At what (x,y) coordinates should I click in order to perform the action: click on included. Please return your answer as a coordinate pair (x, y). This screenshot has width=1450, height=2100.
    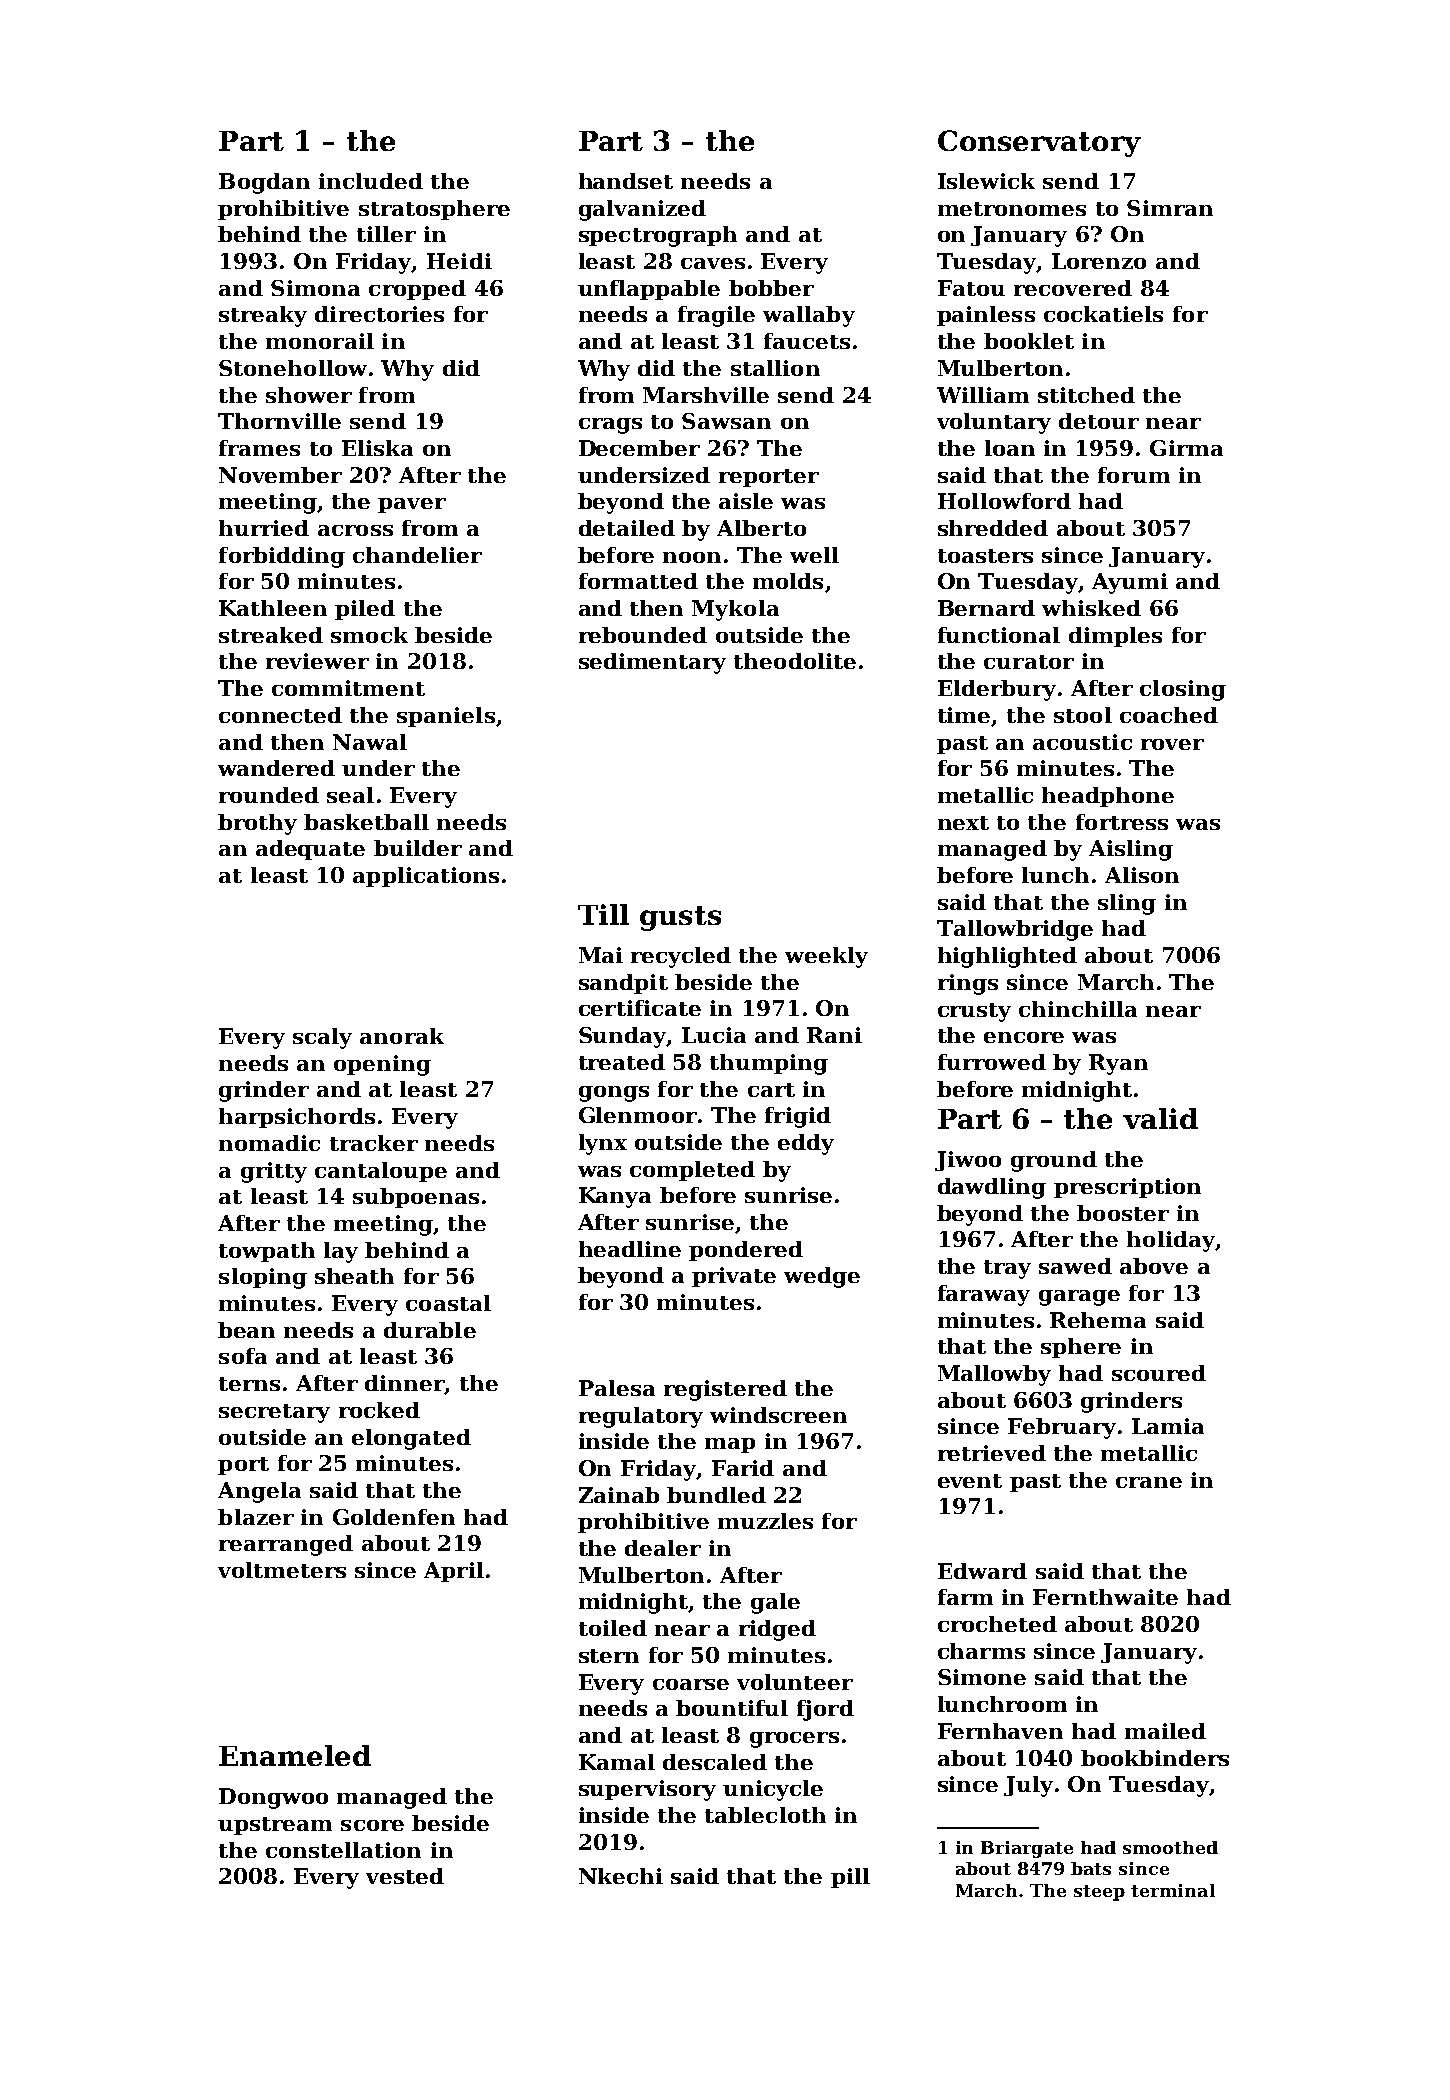
    Looking at the image, I should click on (371, 181).
